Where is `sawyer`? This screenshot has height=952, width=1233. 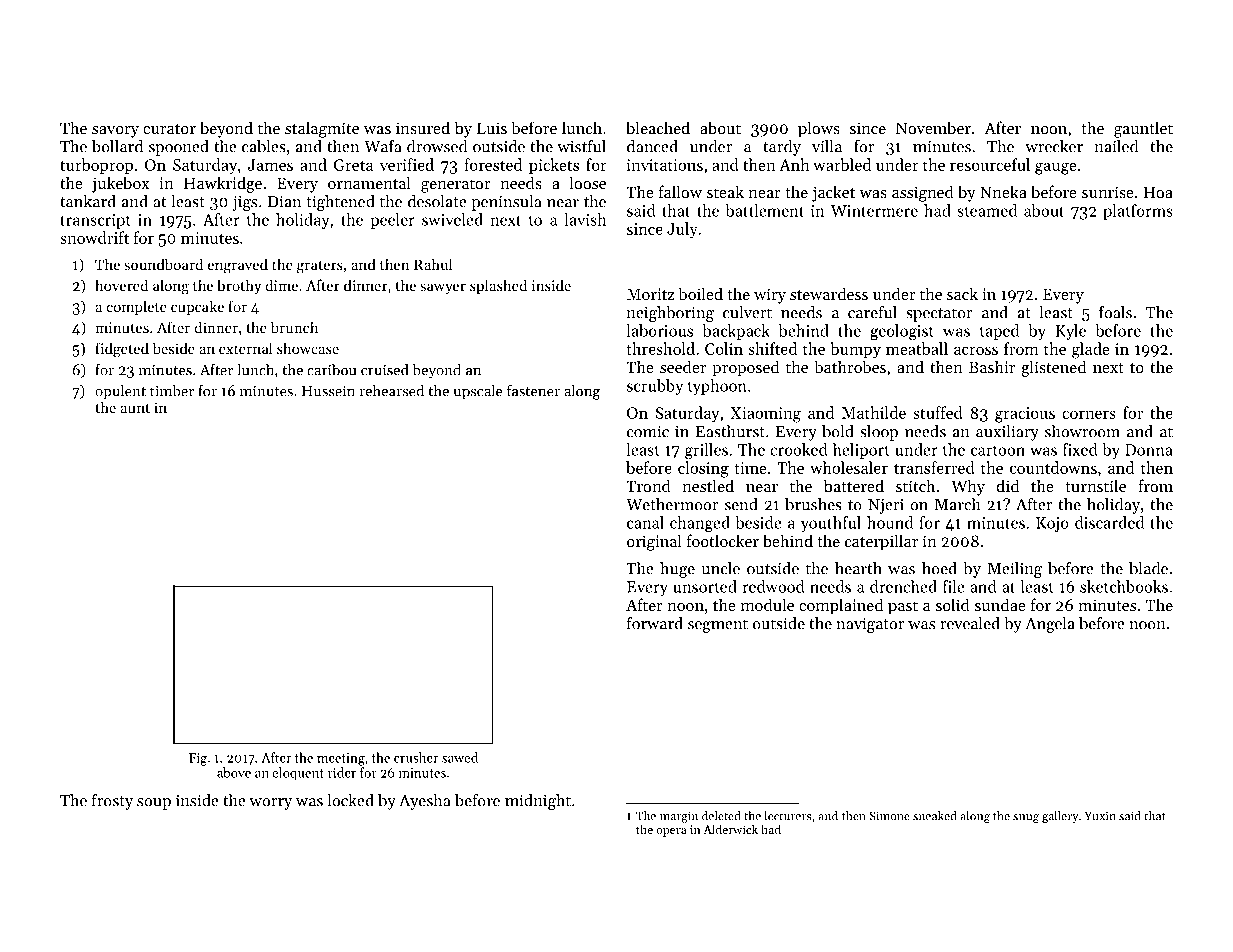 sawyer is located at coordinates (443, 288).
